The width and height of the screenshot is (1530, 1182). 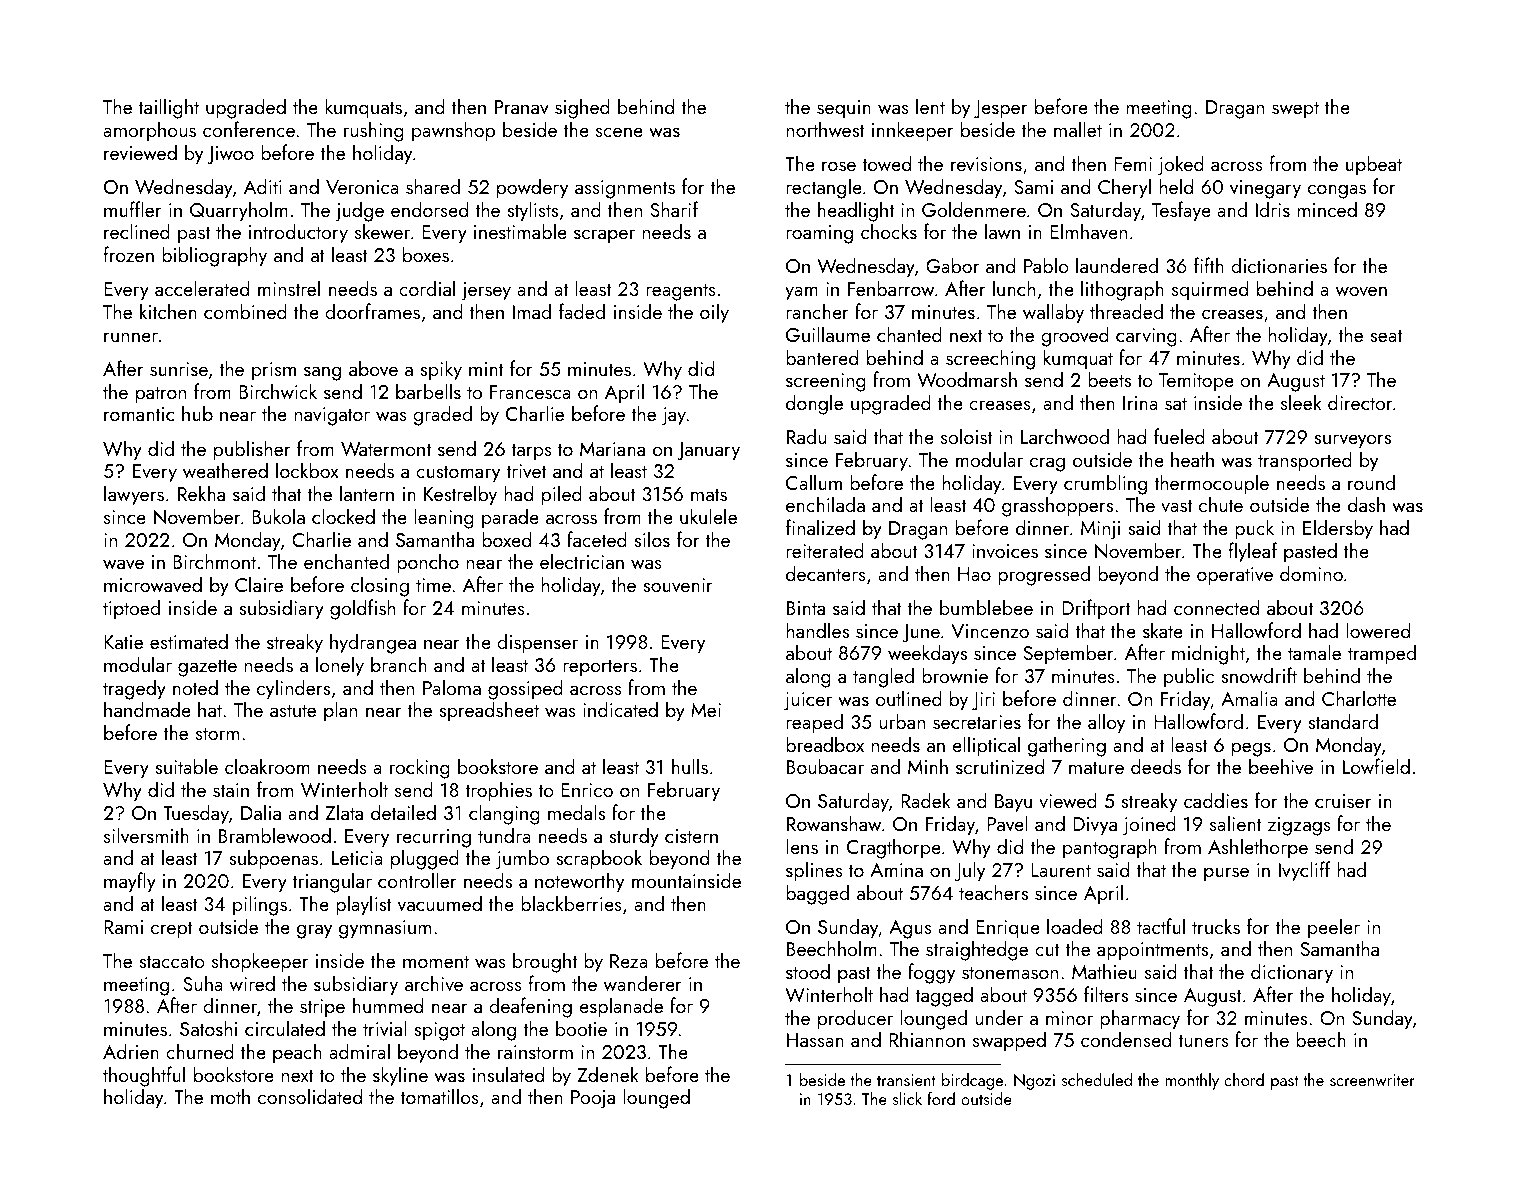 What do you see at coordinates (1100, 530) in the screenshot?
I see `Minji` at bounding box center [1100, 530].
